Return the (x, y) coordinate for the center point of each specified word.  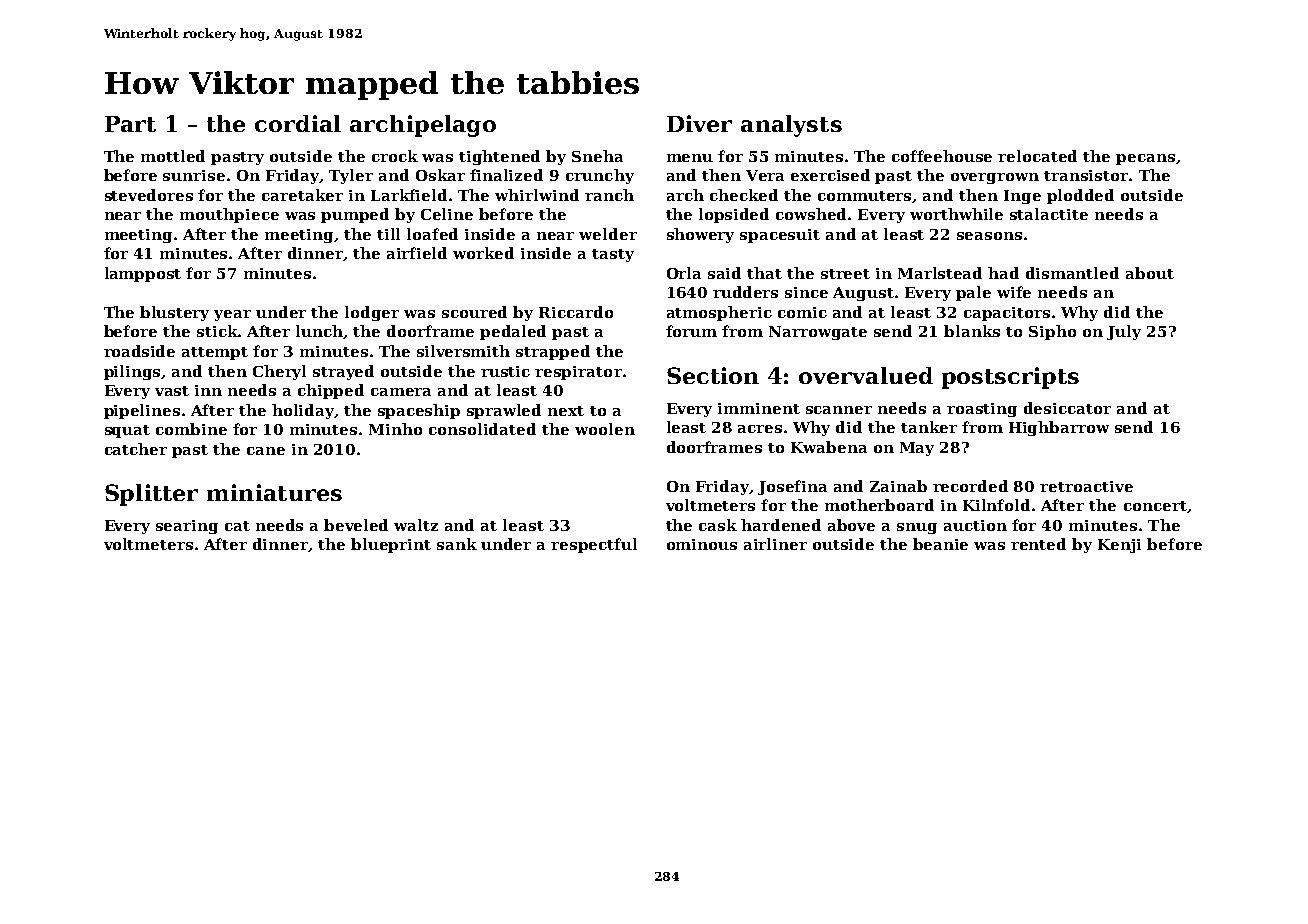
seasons (989, 236)
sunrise (194, 175)
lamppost (143, 274)
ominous (702, 544)
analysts (791, 126)
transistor (1086, 175)
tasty (613, 255)
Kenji (1119, 546)
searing (187, 527)
